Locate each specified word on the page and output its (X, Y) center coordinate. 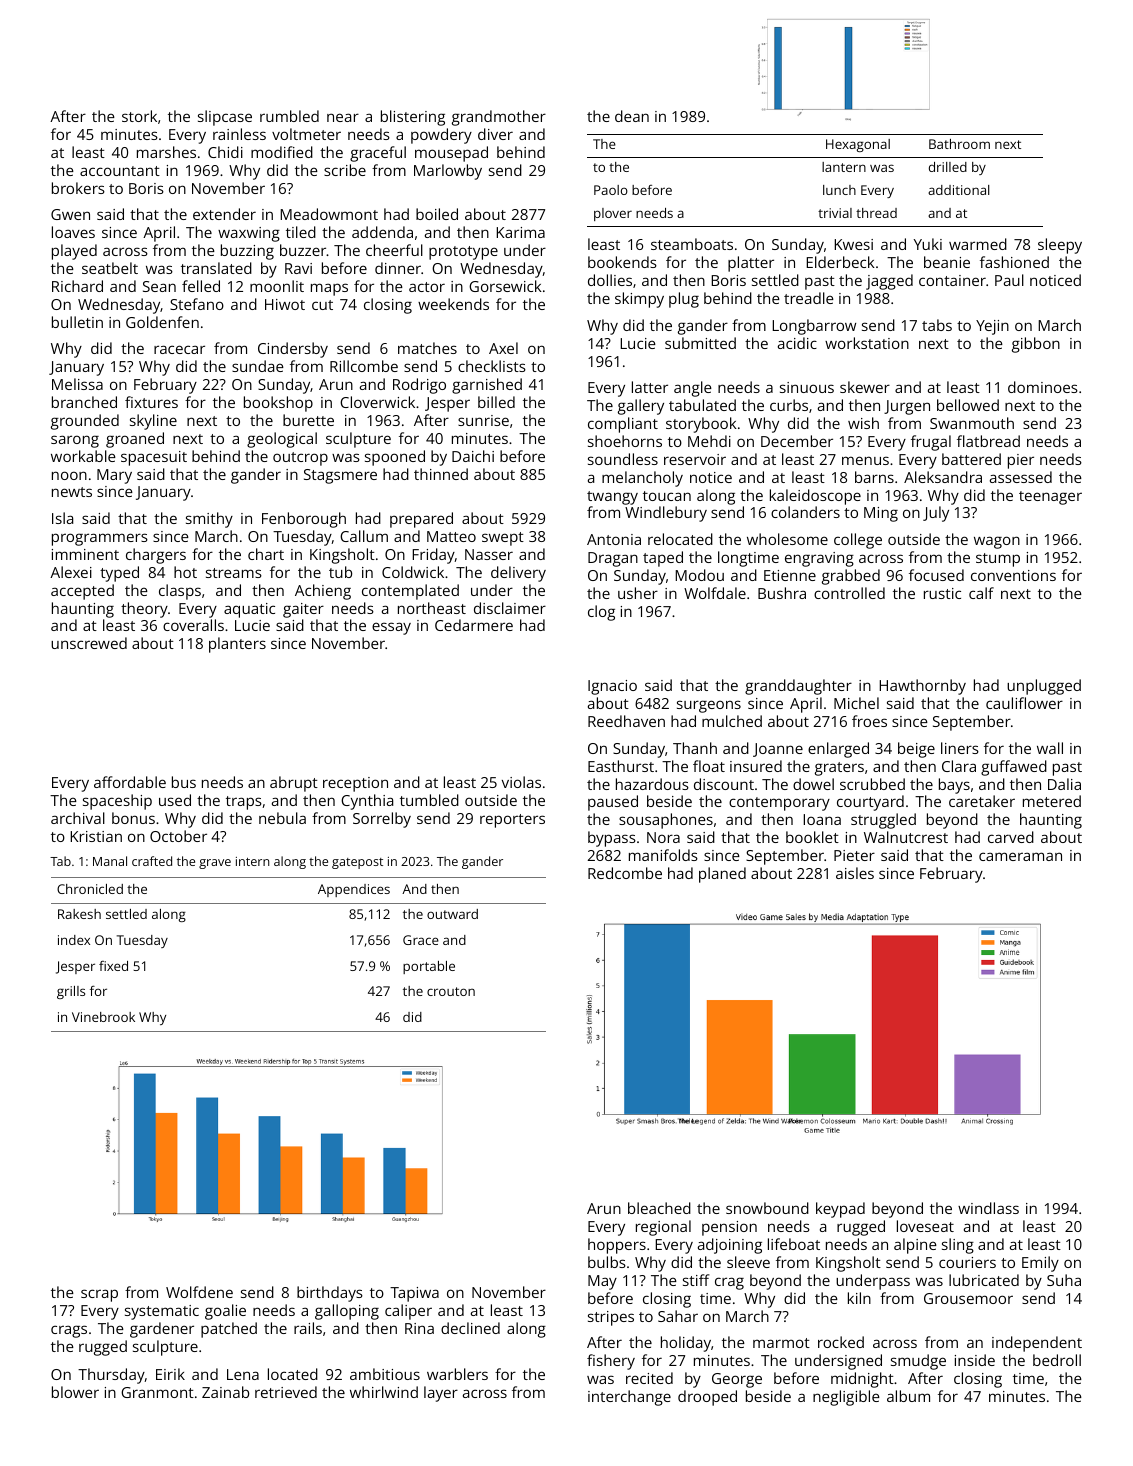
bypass (612, 839)
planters (237, 645)
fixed (113, 966)
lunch (839, 190)
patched (229, 1330)
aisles (855, 873)
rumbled (289, 116)
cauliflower (1024, 703)
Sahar (678, 1316)
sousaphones (666, 821)
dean (632, 116)
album (908, 1396)
